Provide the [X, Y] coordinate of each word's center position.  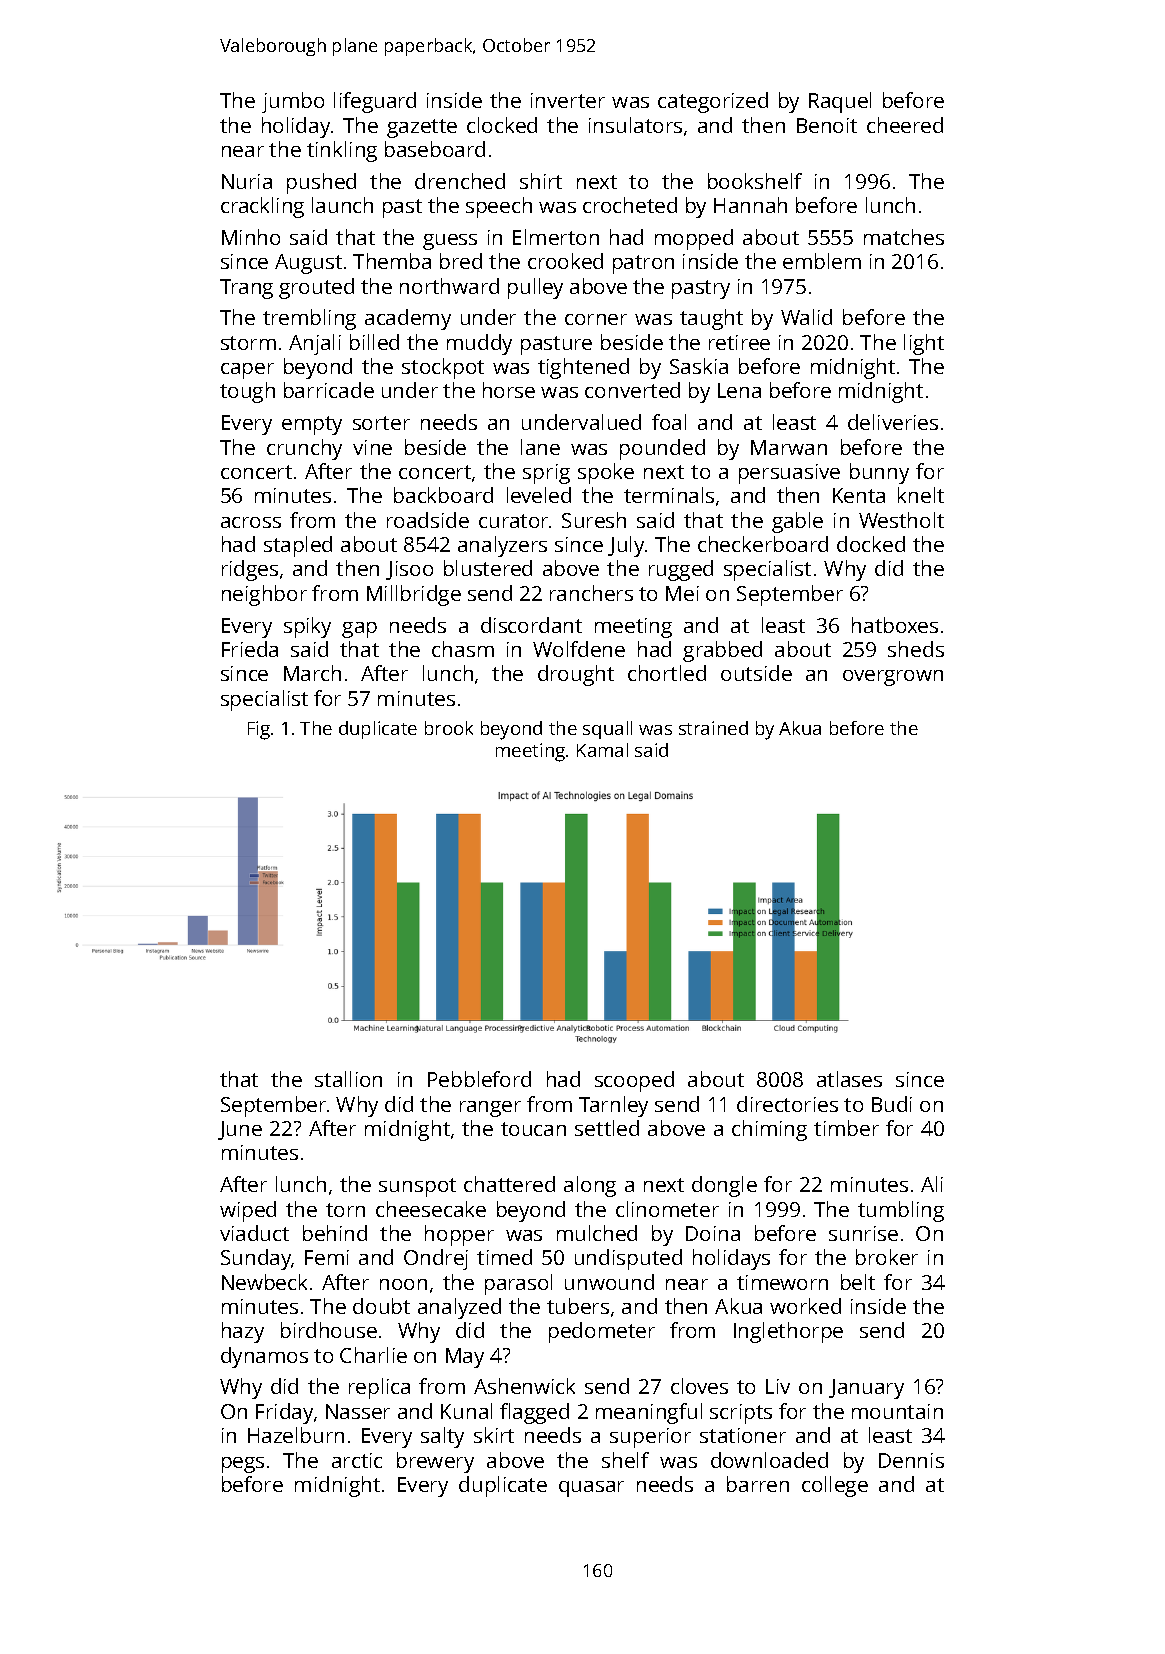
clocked [502, 125]
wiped [248, 1211]
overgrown [893, 678]
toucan [533, 1129]
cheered [905, 125]
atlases [849, 1079]
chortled [667, 673]
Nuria [247, 181]
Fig [259, 730]
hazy [243, 1332]
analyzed [459, 1308]
